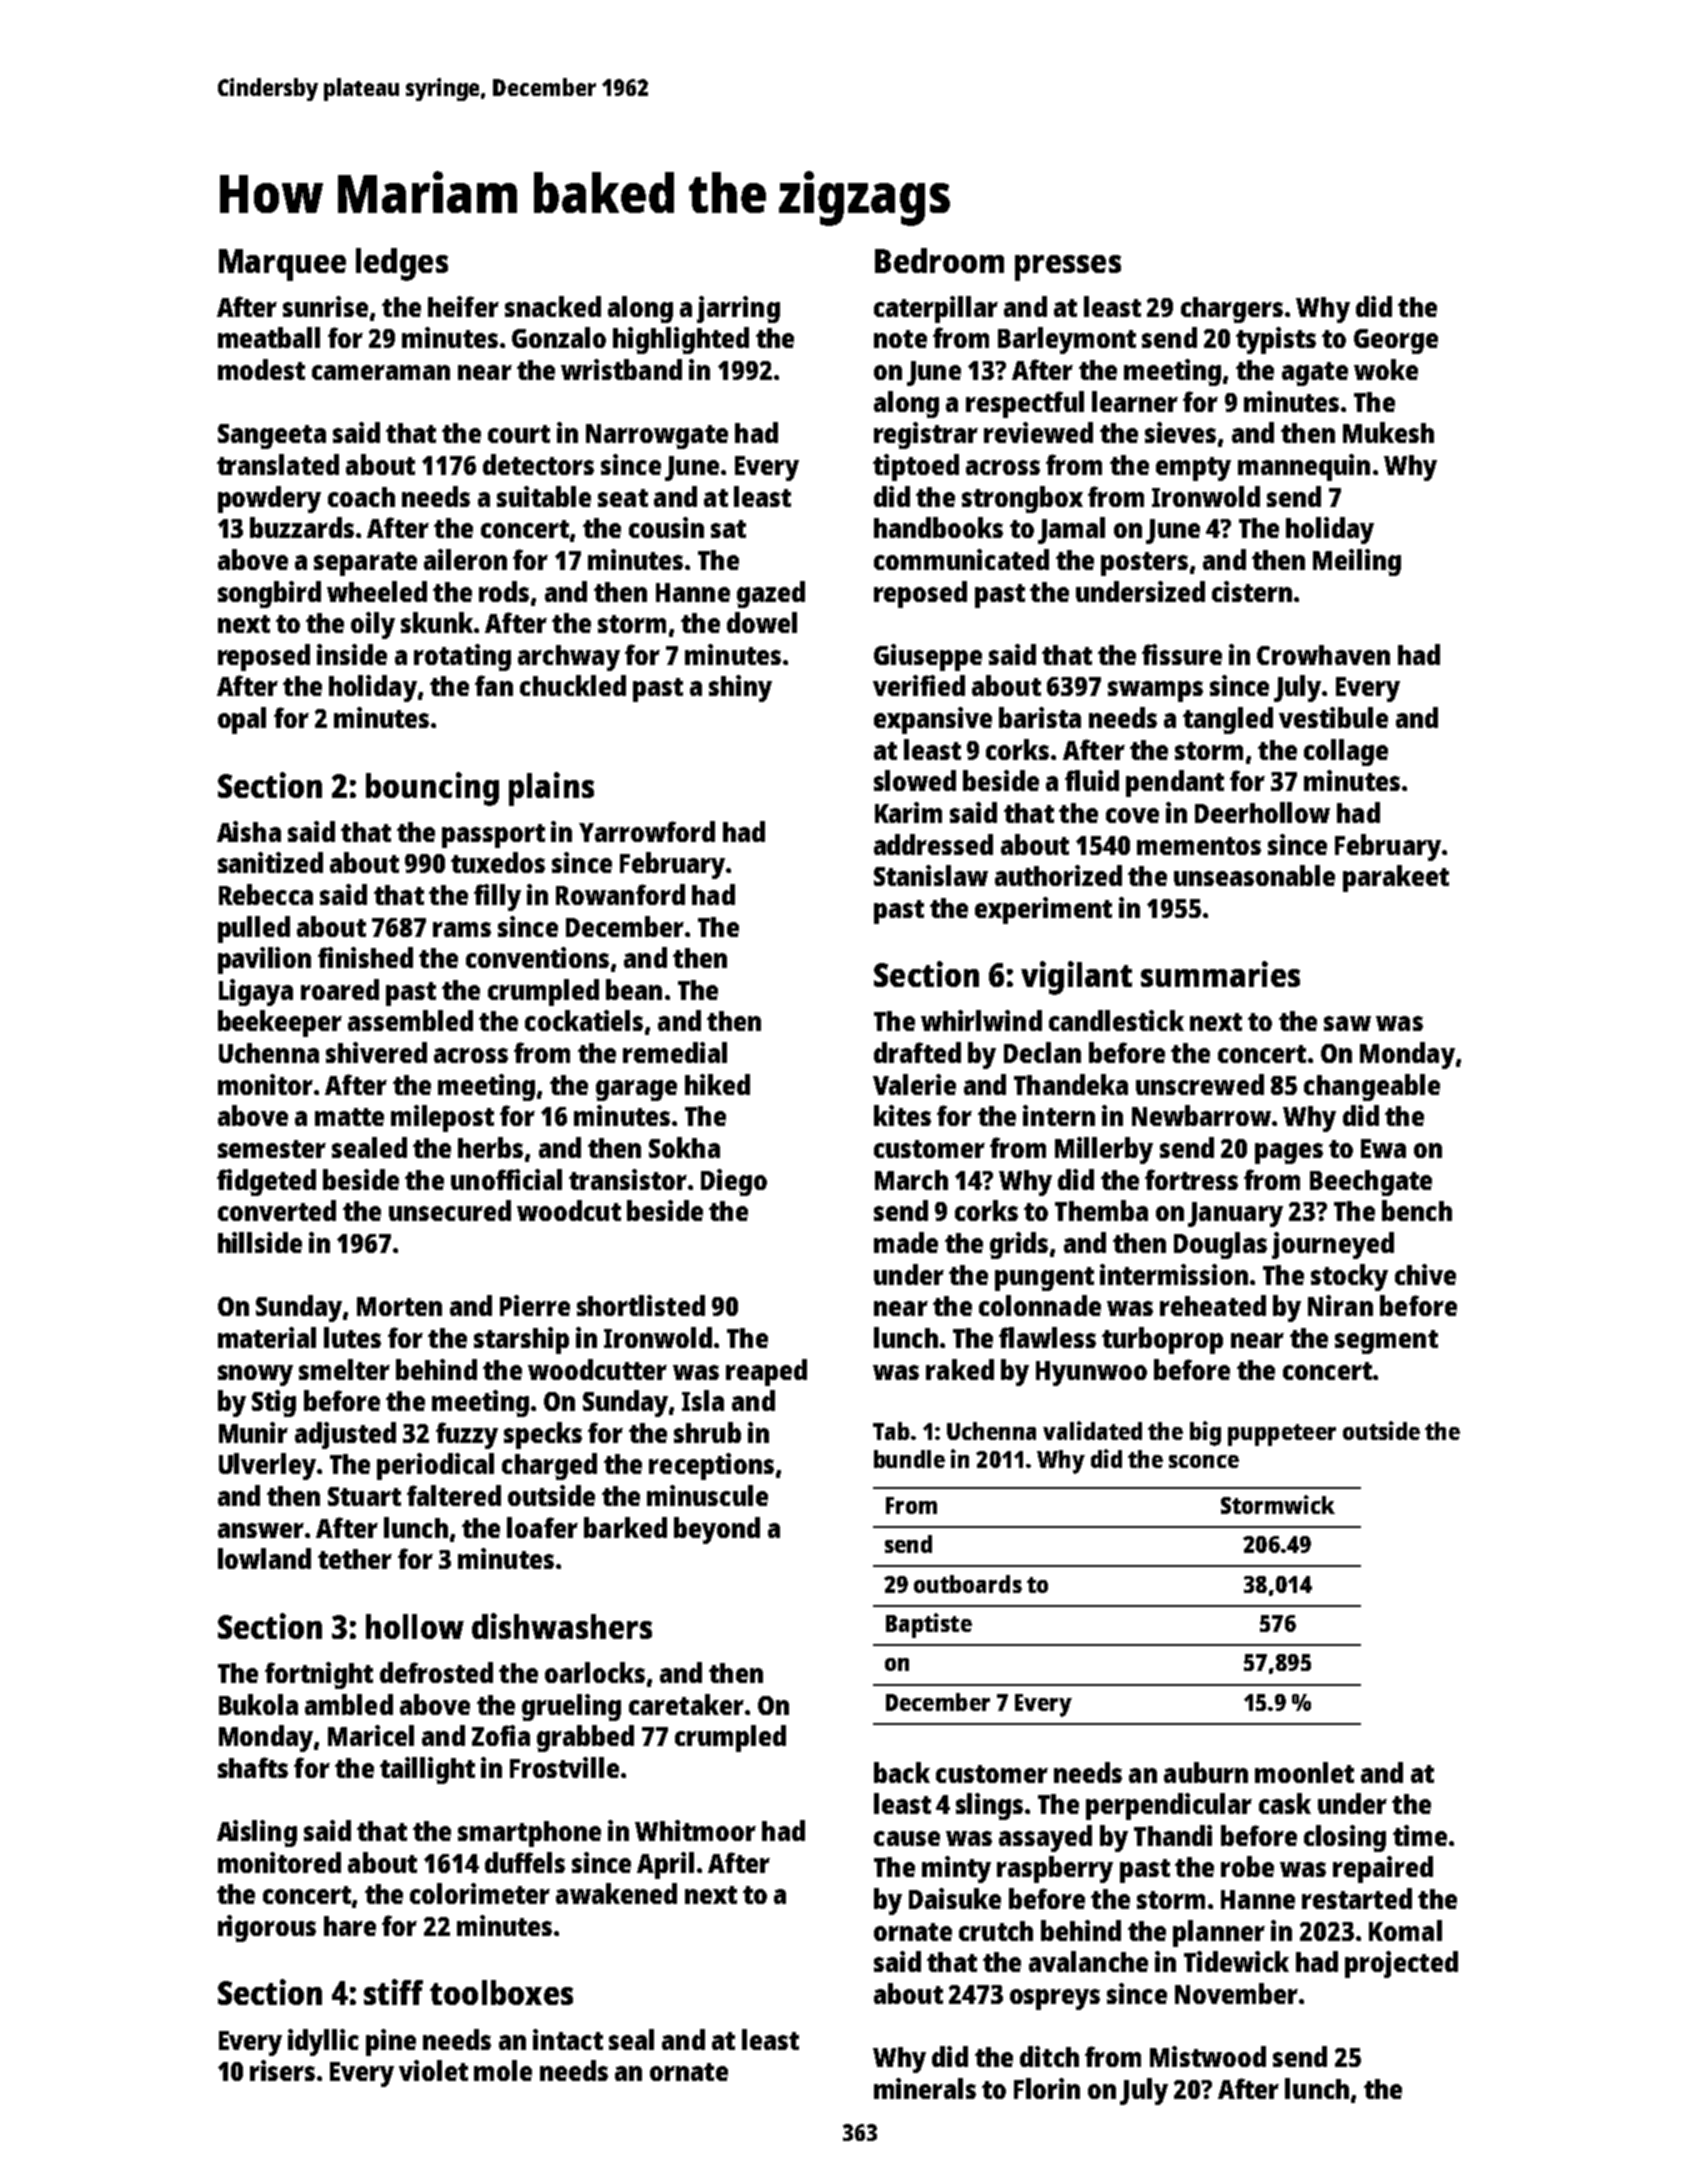 The image size is (1683, 2178). Describe the element at coordinates (269, 594) in the document. I see `songbird` at that location.
